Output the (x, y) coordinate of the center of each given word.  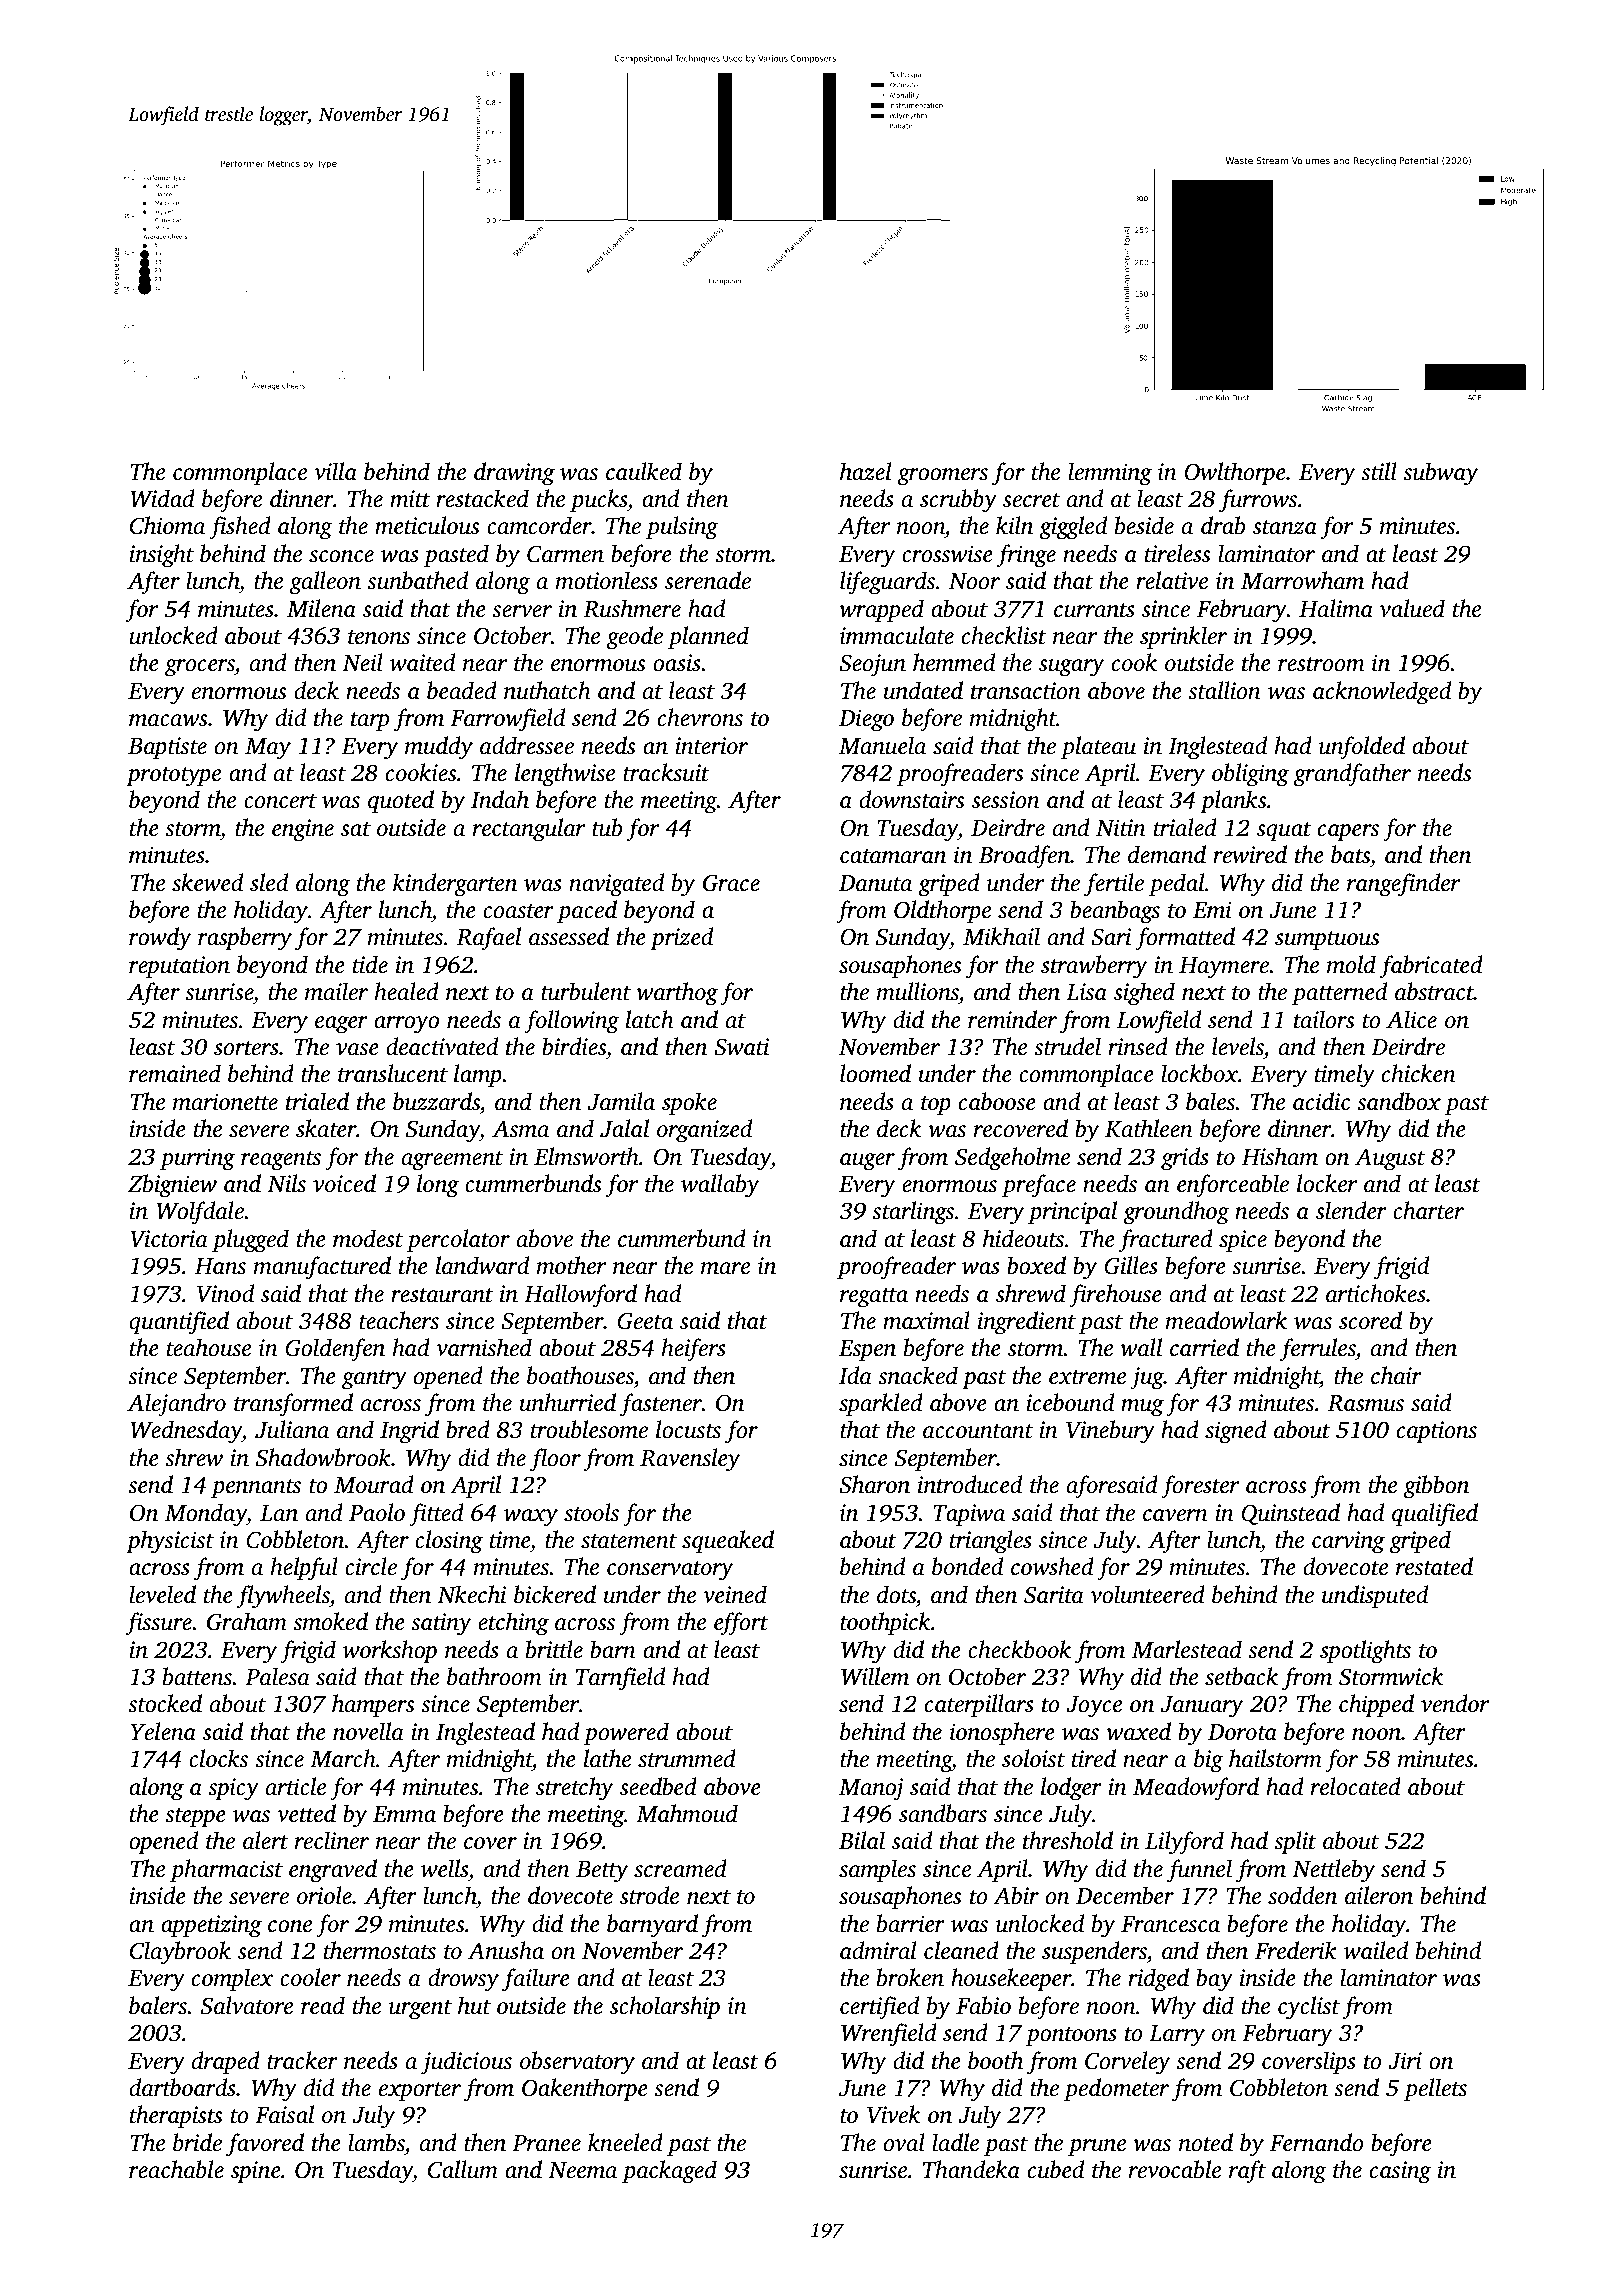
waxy (531, 1518)
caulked (644, 471)
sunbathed (417, 580)
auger (867, 1162)
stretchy (575, 1789)
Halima (1336, 608)
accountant (978, 1431)
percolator (458, 1240)
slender (1351, 1210)
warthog (677, 994)
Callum (463, 2169)
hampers (373, 1705)
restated (1434, 1566)
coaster (518, 911)
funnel (1199, 1871)
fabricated (1431, 967)
